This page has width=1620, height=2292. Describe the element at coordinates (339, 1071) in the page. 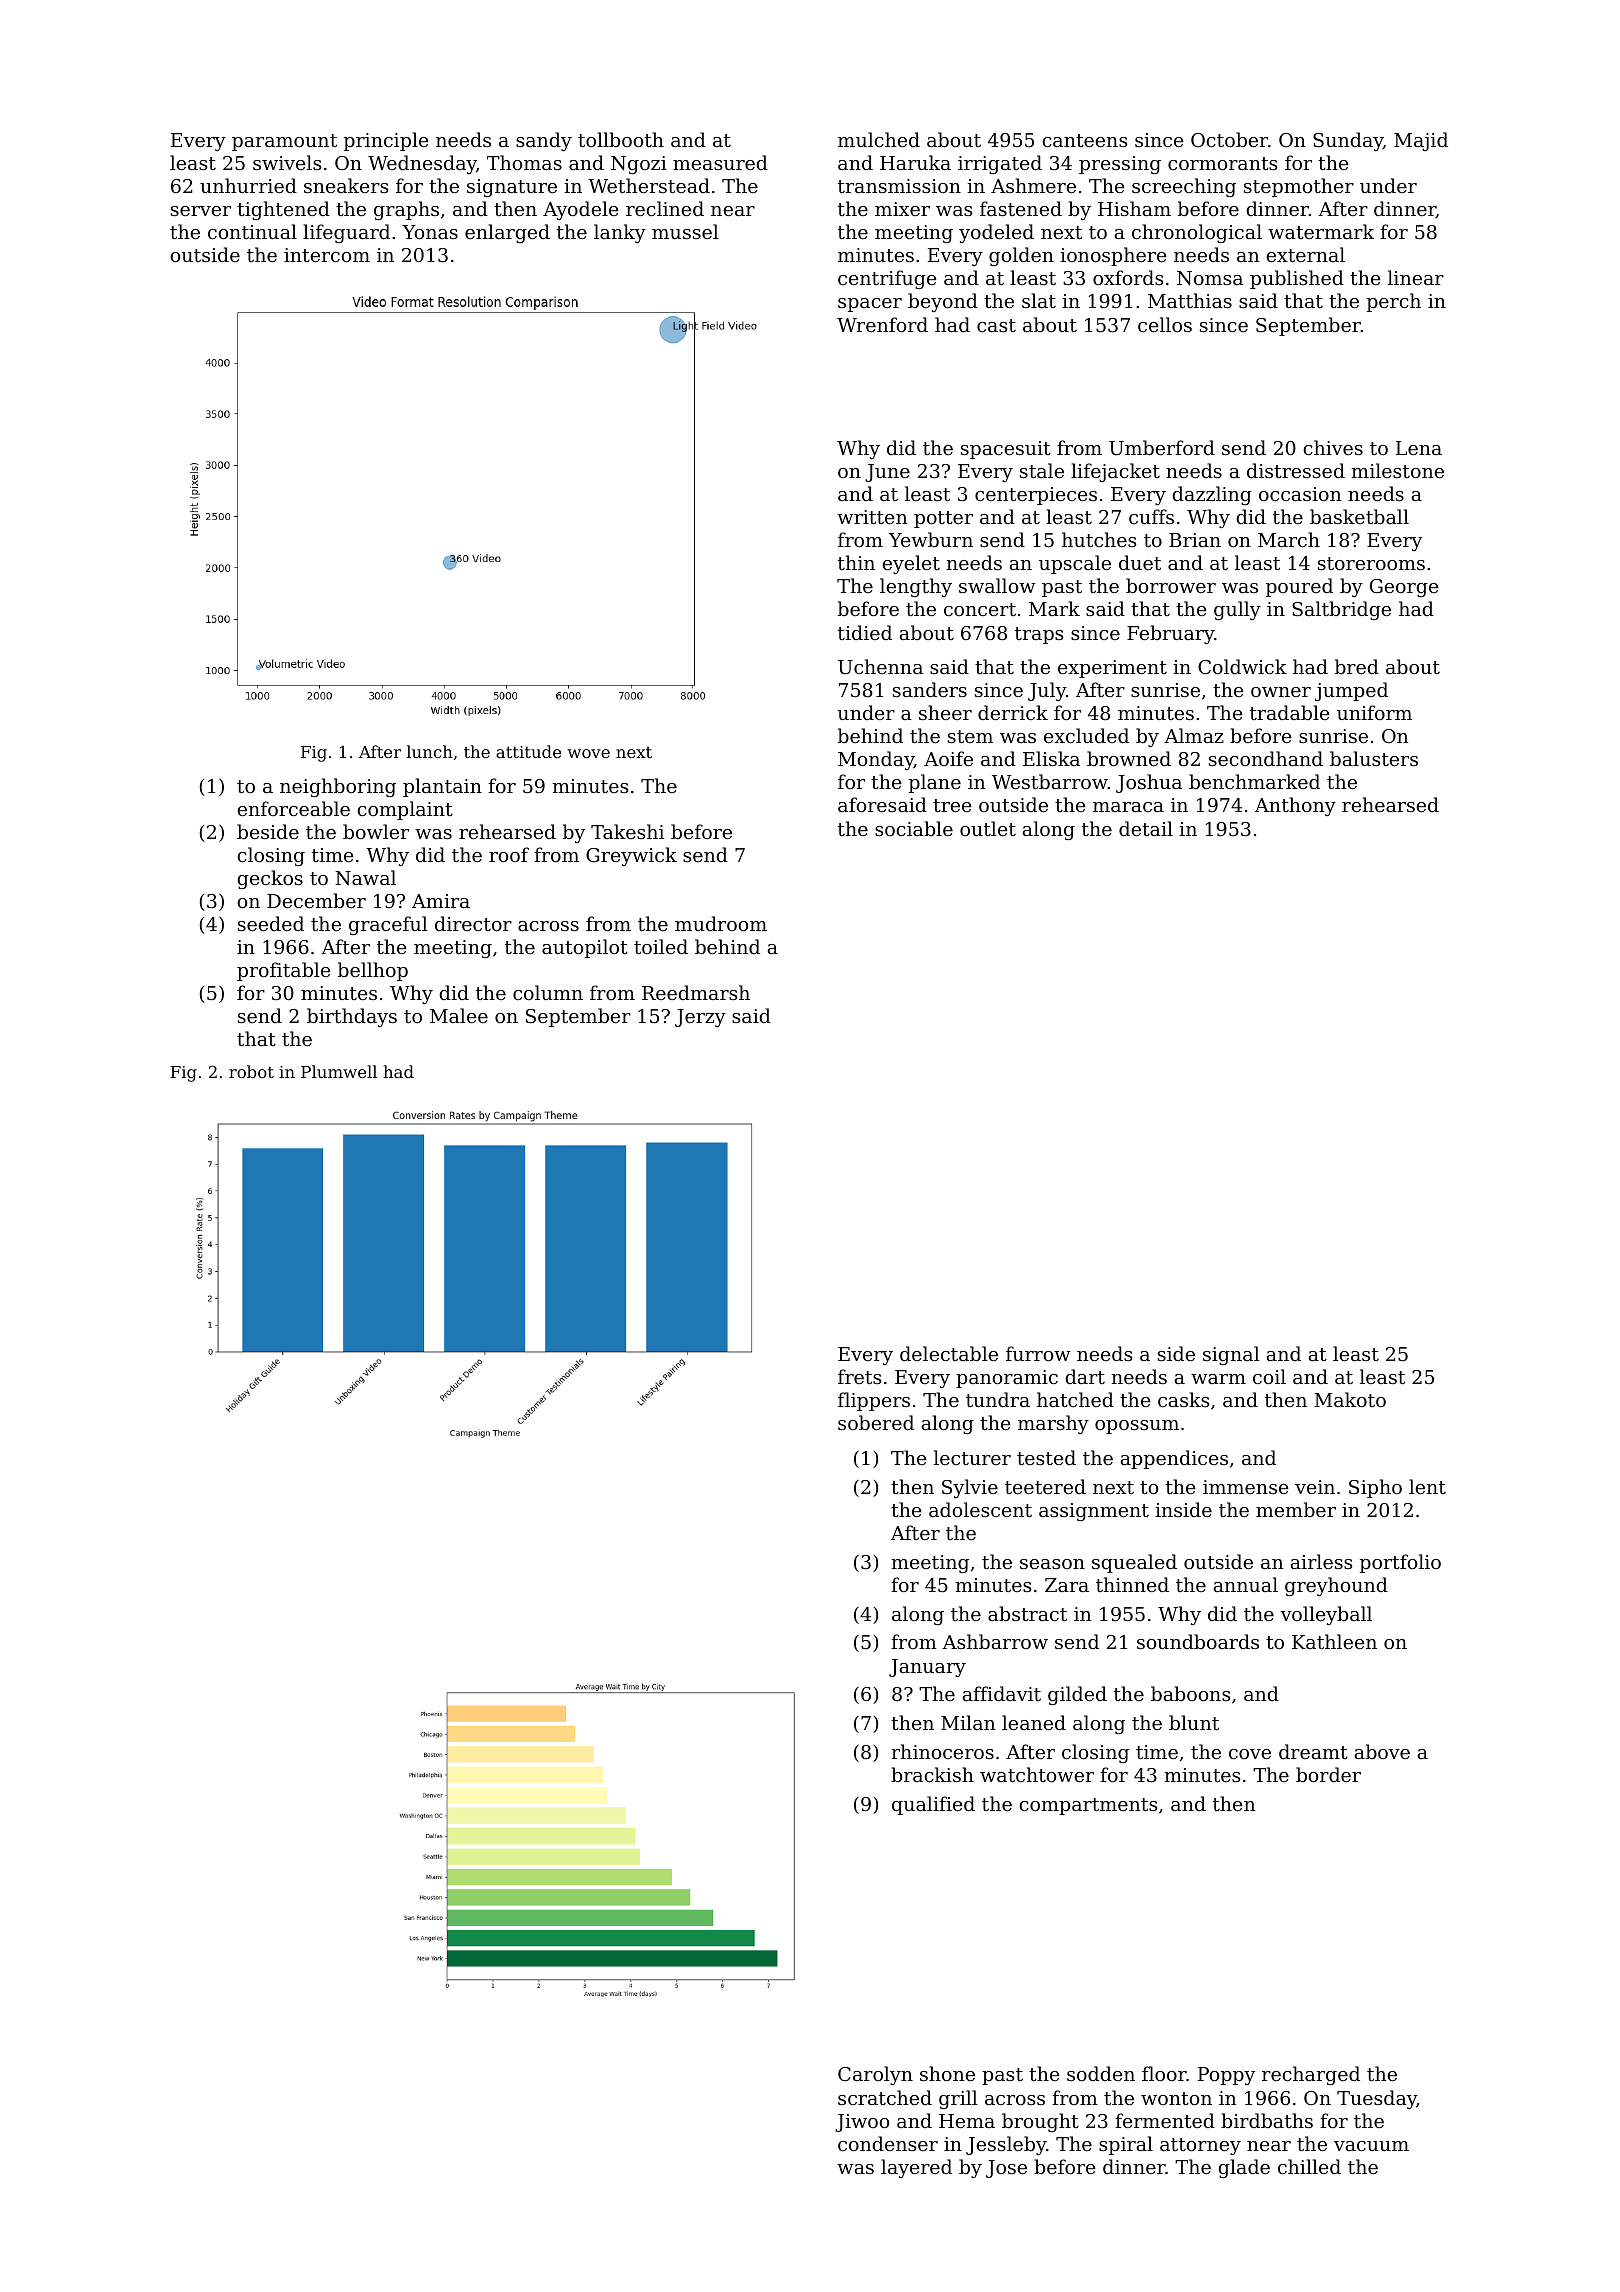

I see `Plumwell` at that location.
